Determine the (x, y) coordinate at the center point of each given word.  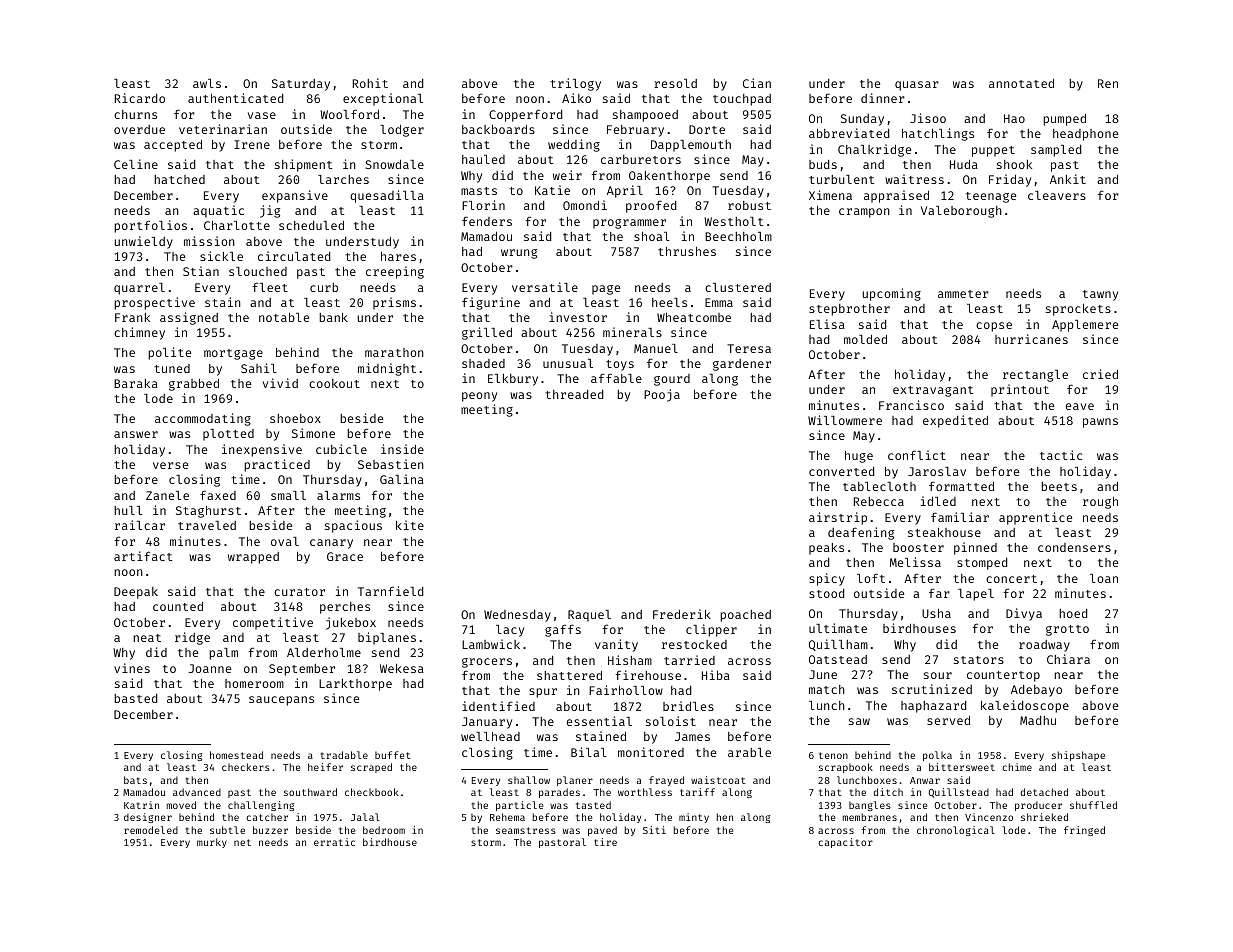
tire (605, 842)
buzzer (270, 830)
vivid (280, 383)
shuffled (1093, 805)
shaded (483, 363)
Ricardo (140, 98)
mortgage (233, 354)
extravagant (933, 391)
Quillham (838, 645)
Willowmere (845, 420)
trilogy (575, 84)
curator (299, 592)
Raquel (589, 616)
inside (402, 449)
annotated (1021, 83)
